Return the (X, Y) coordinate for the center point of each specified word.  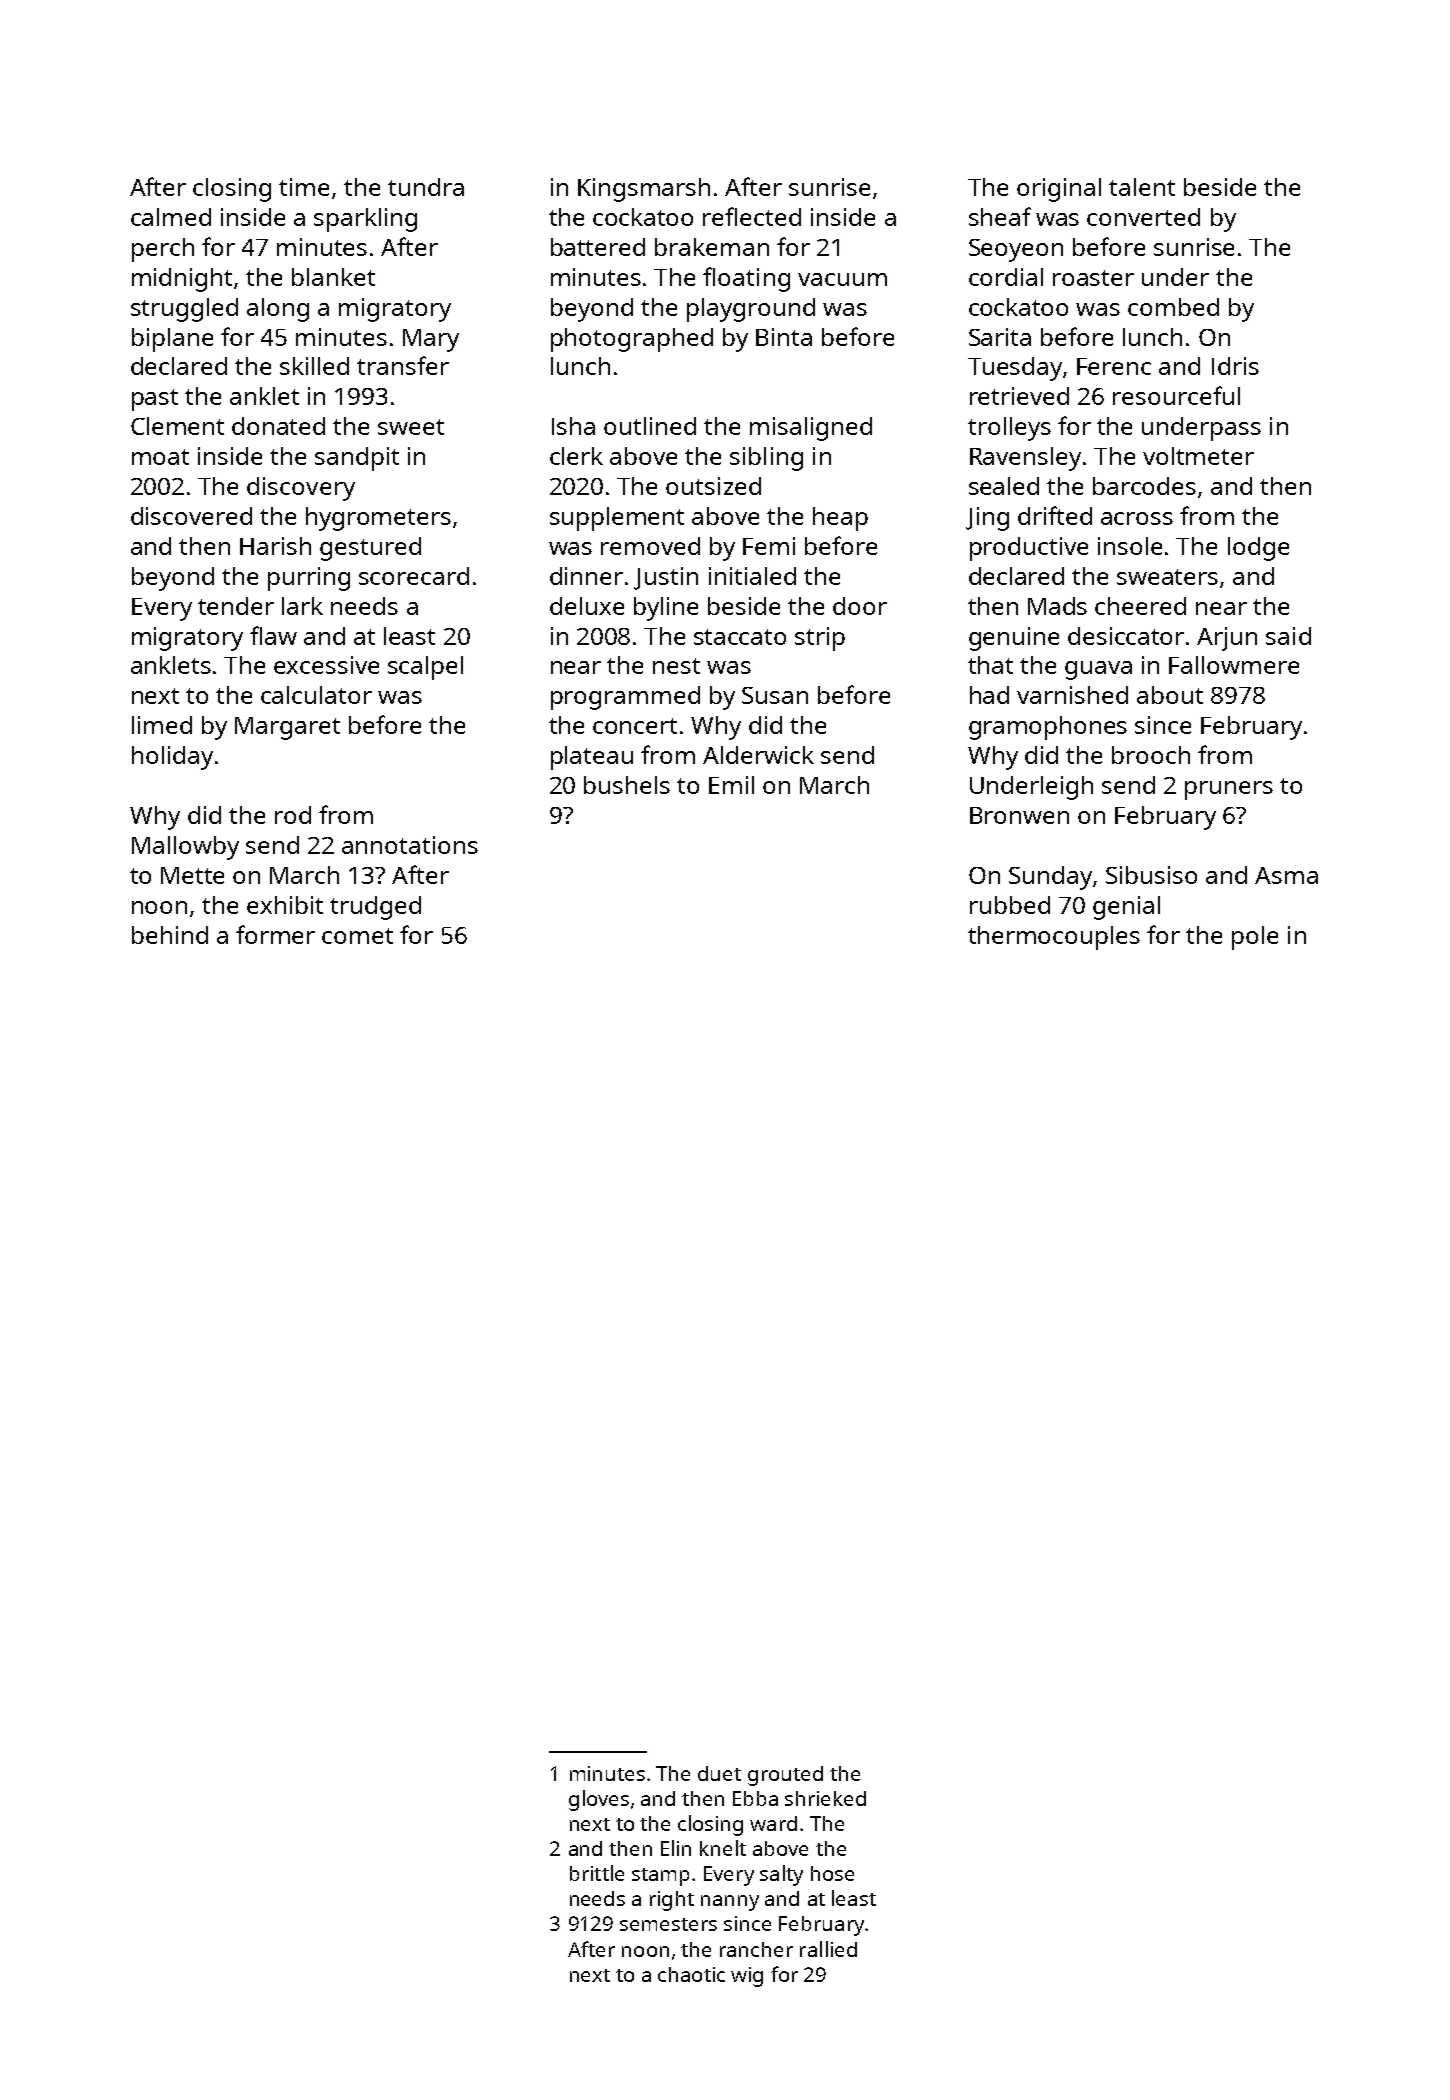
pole (1255, 938)
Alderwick (758, 755)
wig (747, 1977)
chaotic (691, 1974)
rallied (828, 1949)
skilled (314, 366)
